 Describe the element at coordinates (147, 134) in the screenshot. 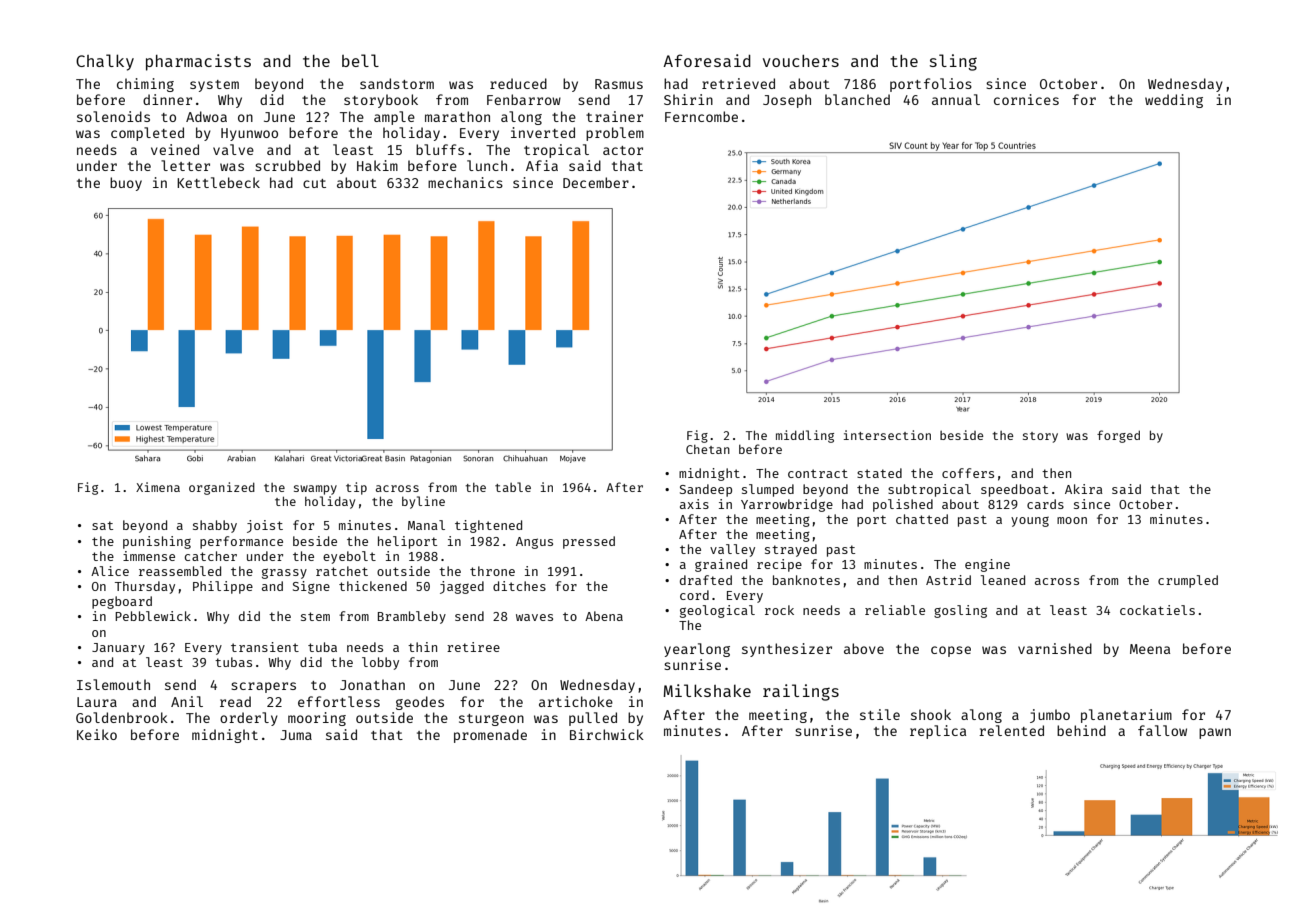

I see `completed` at that location.
